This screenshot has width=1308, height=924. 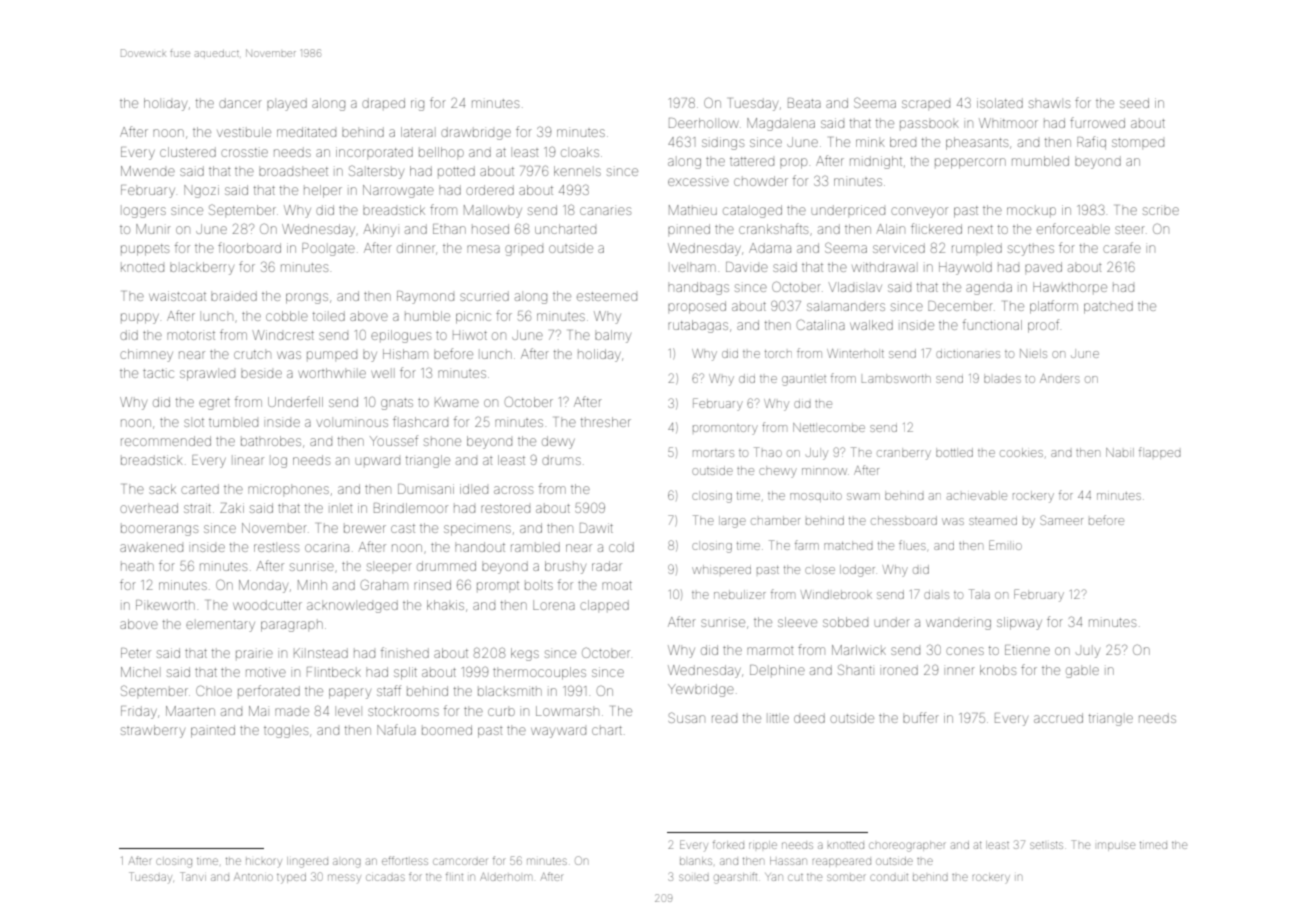 I want to click on seed, so click(x=1134, y=103).
